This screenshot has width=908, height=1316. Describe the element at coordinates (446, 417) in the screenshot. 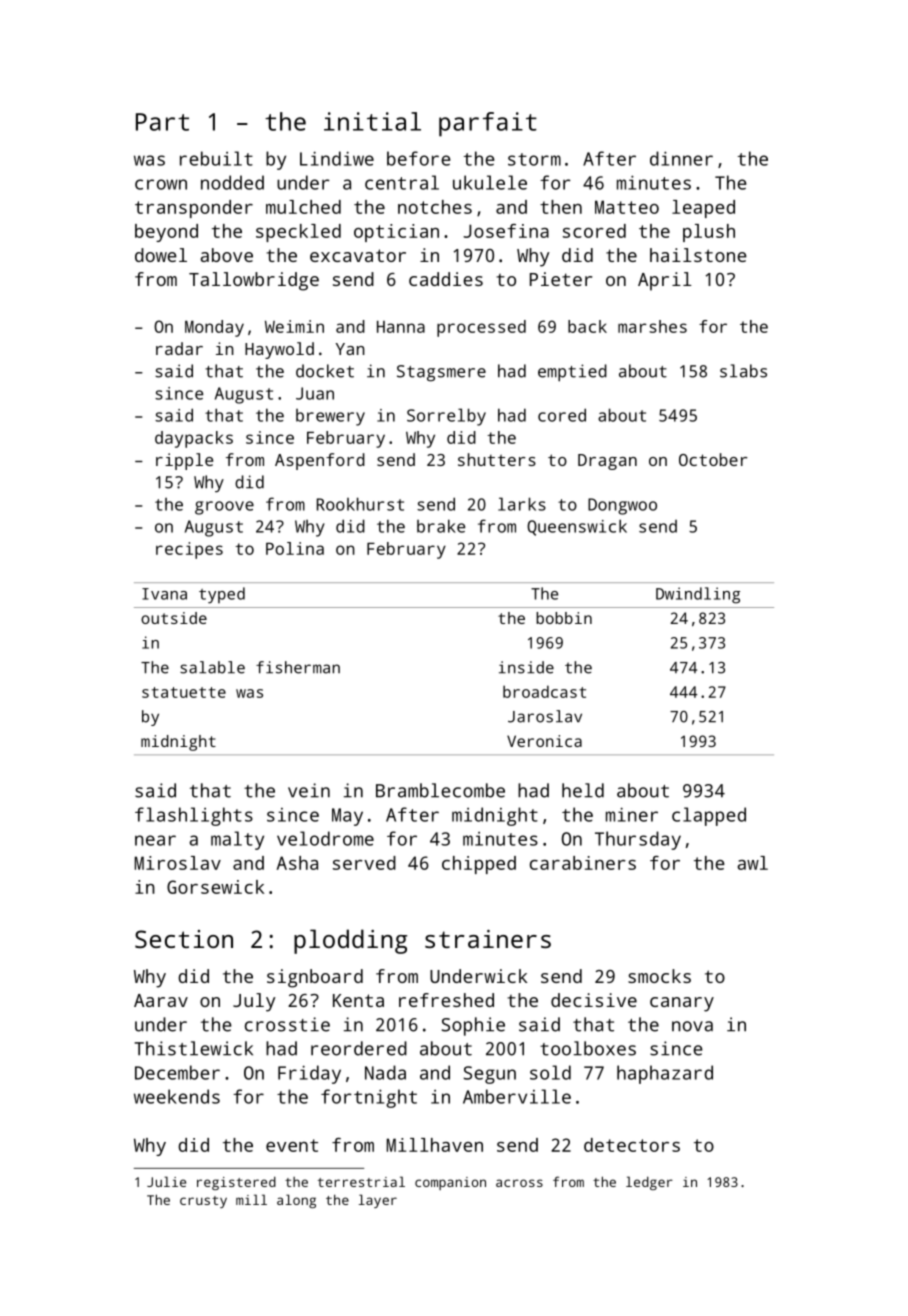

I see `Sorrelby` at that location.
